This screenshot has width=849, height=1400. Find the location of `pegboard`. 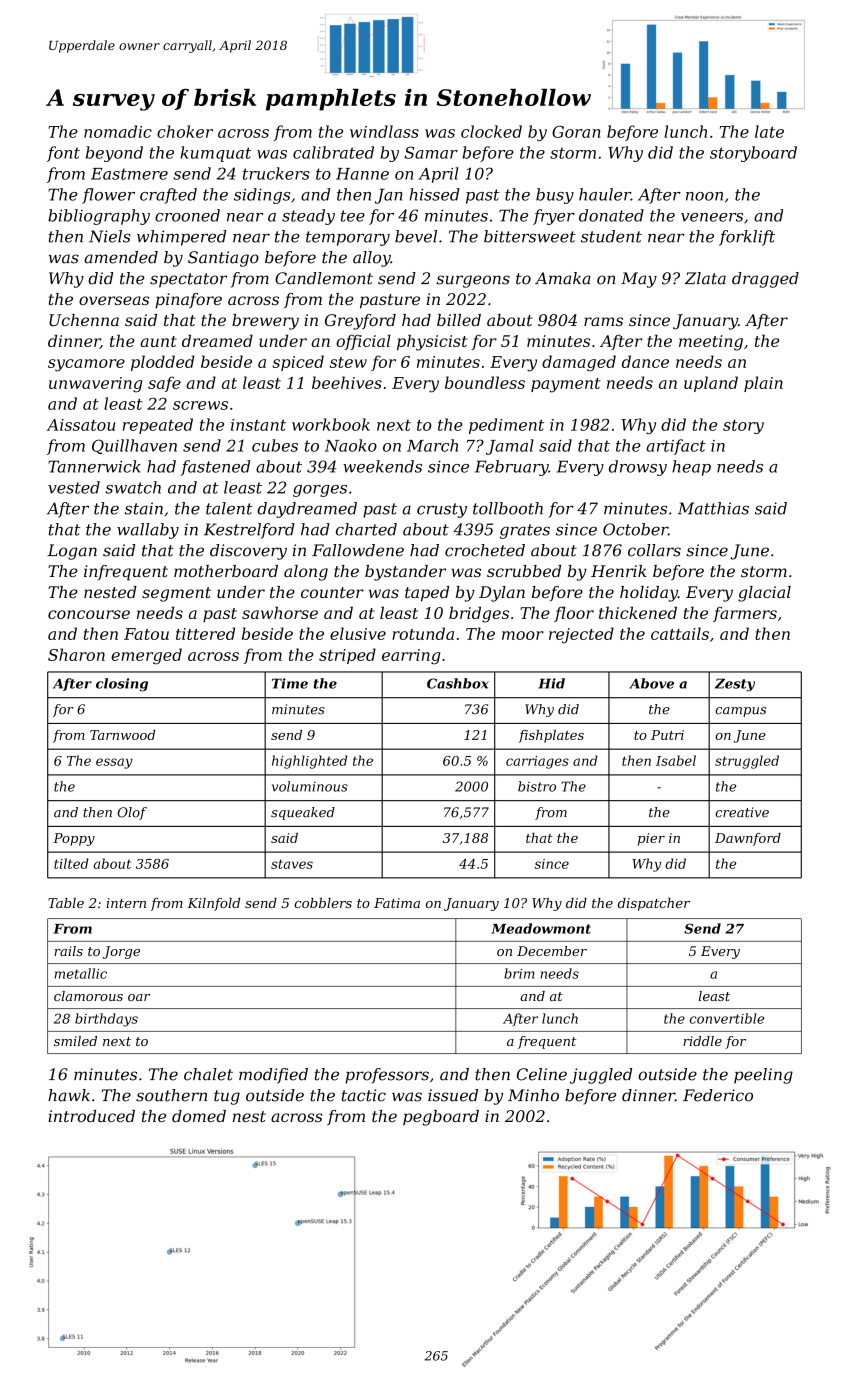

pegboard is located at coordinates (441, 1118).
